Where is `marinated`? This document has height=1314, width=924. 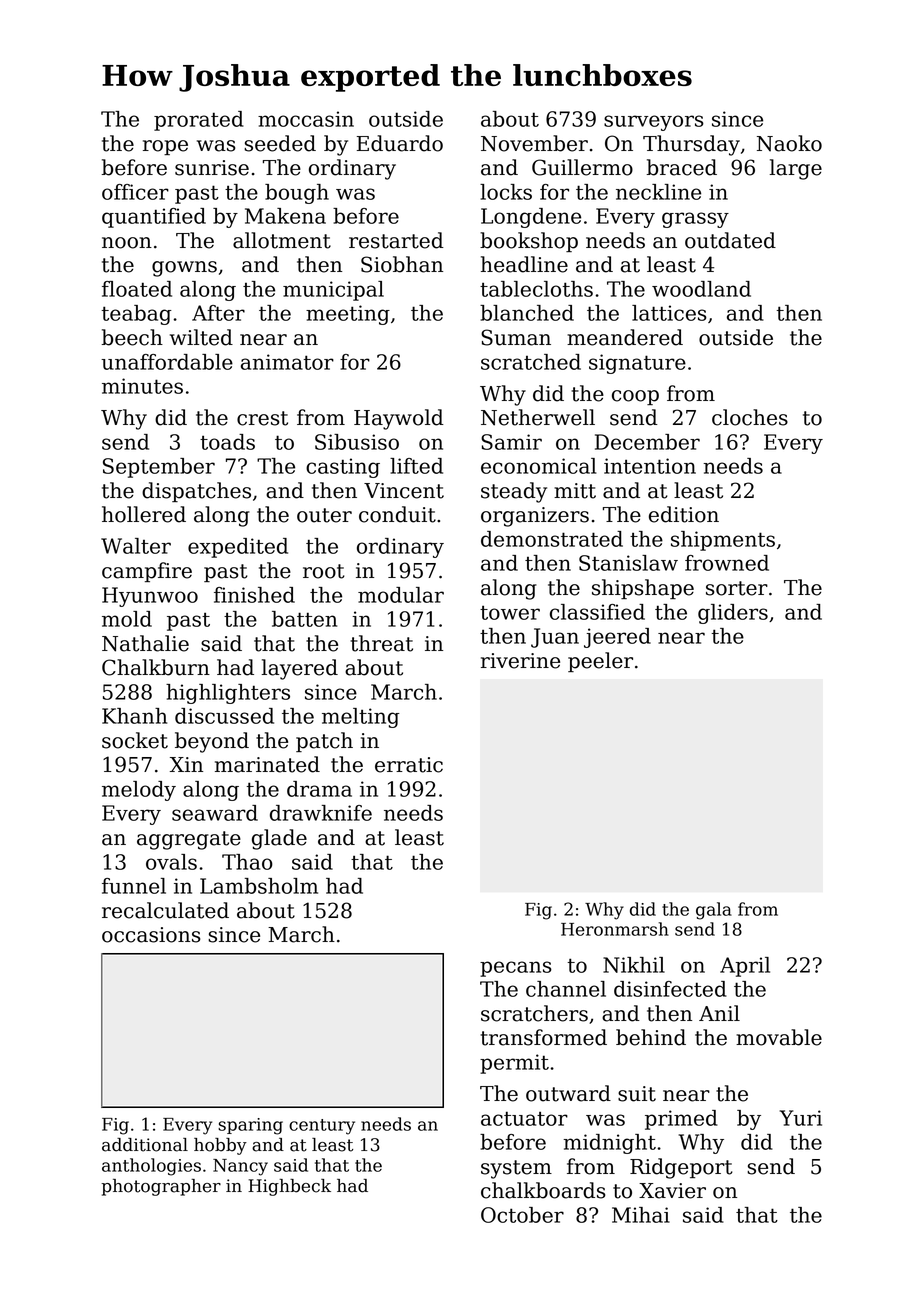 marinated is located at coordinates (267, 764).
